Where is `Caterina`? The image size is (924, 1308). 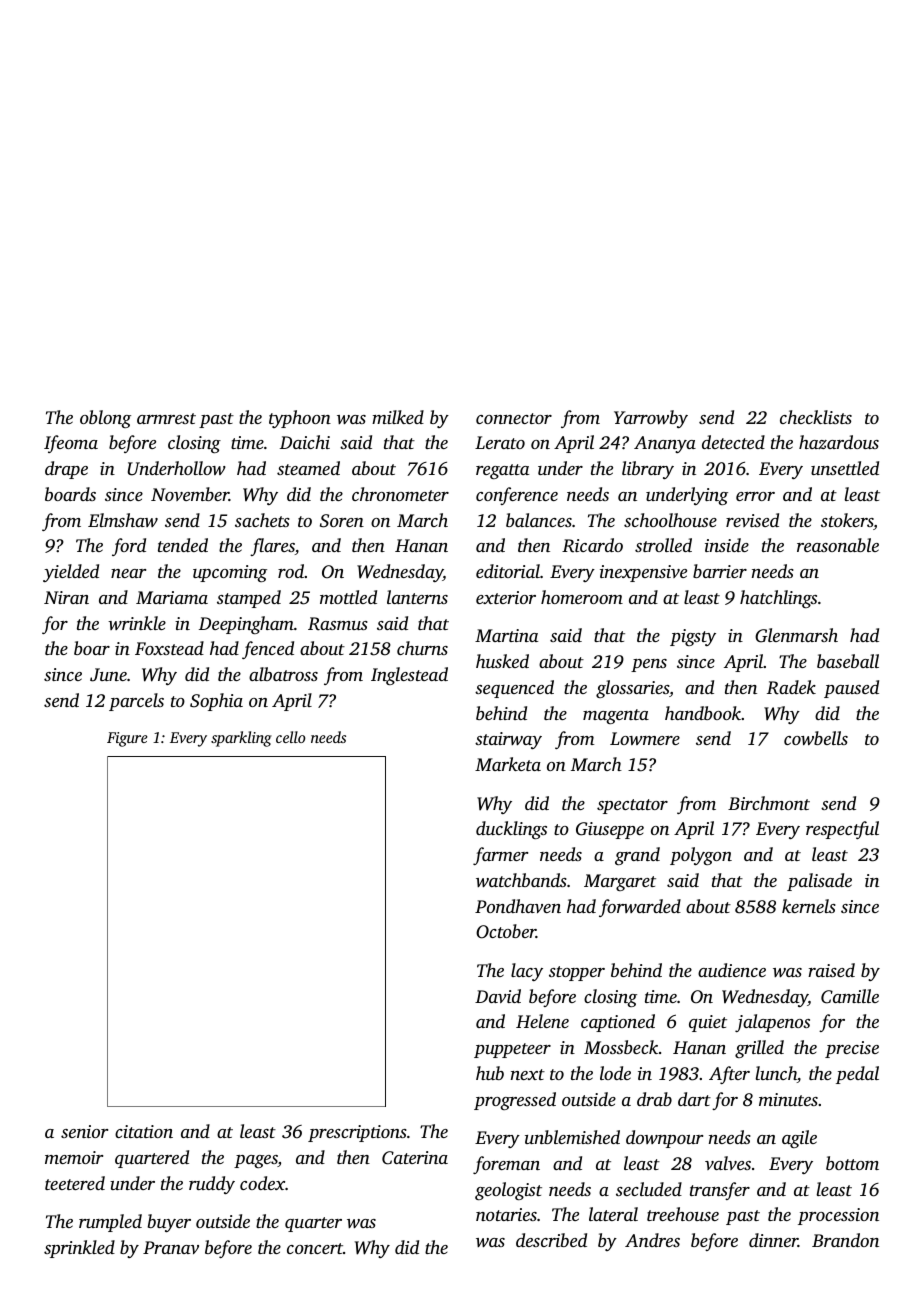 Caterina is located at coordinates (415, 1158).
